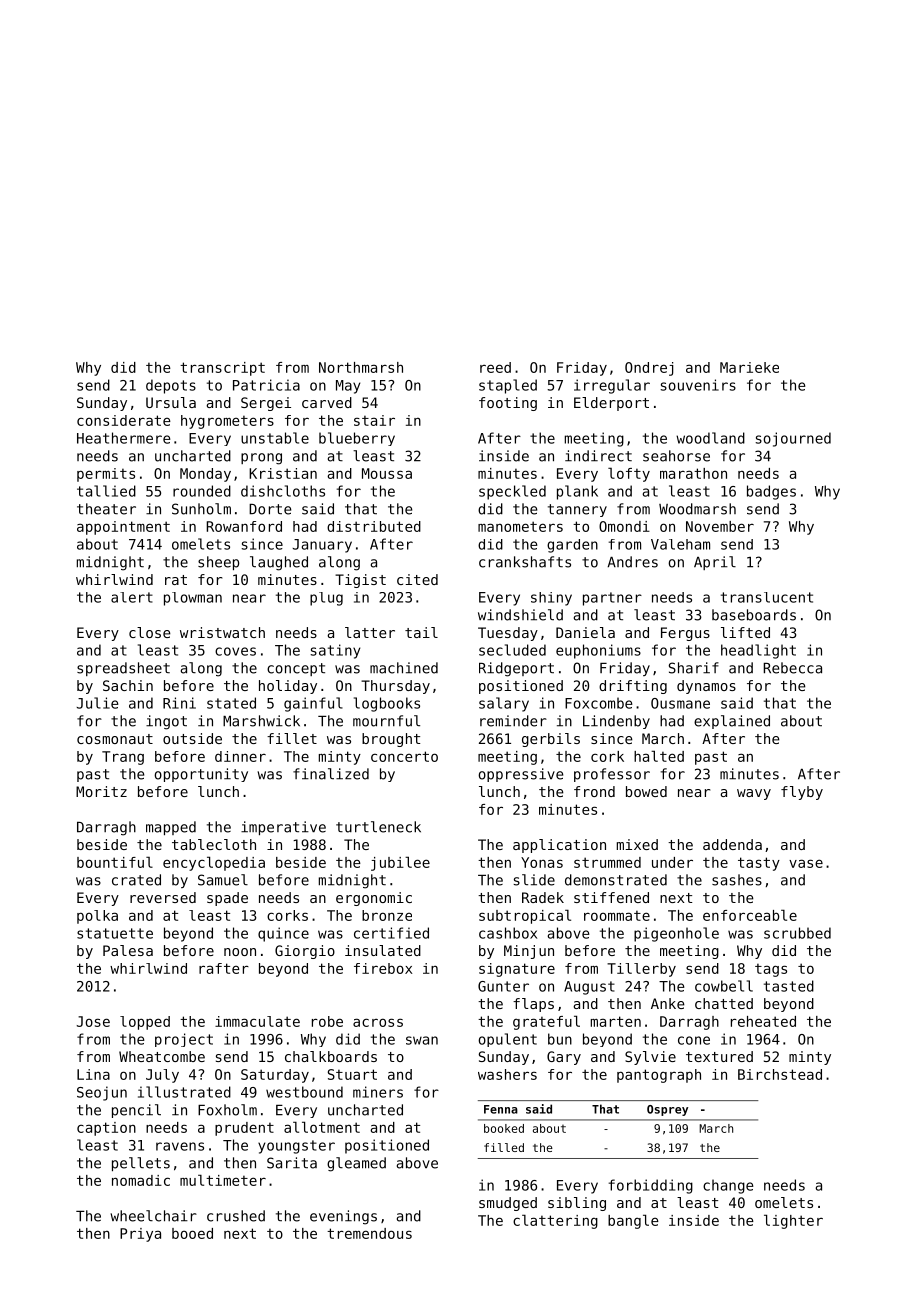  What do you see at coordinates (222, 369) in the screenshot?
I see `transcript` at bounding box center [222, 369].
